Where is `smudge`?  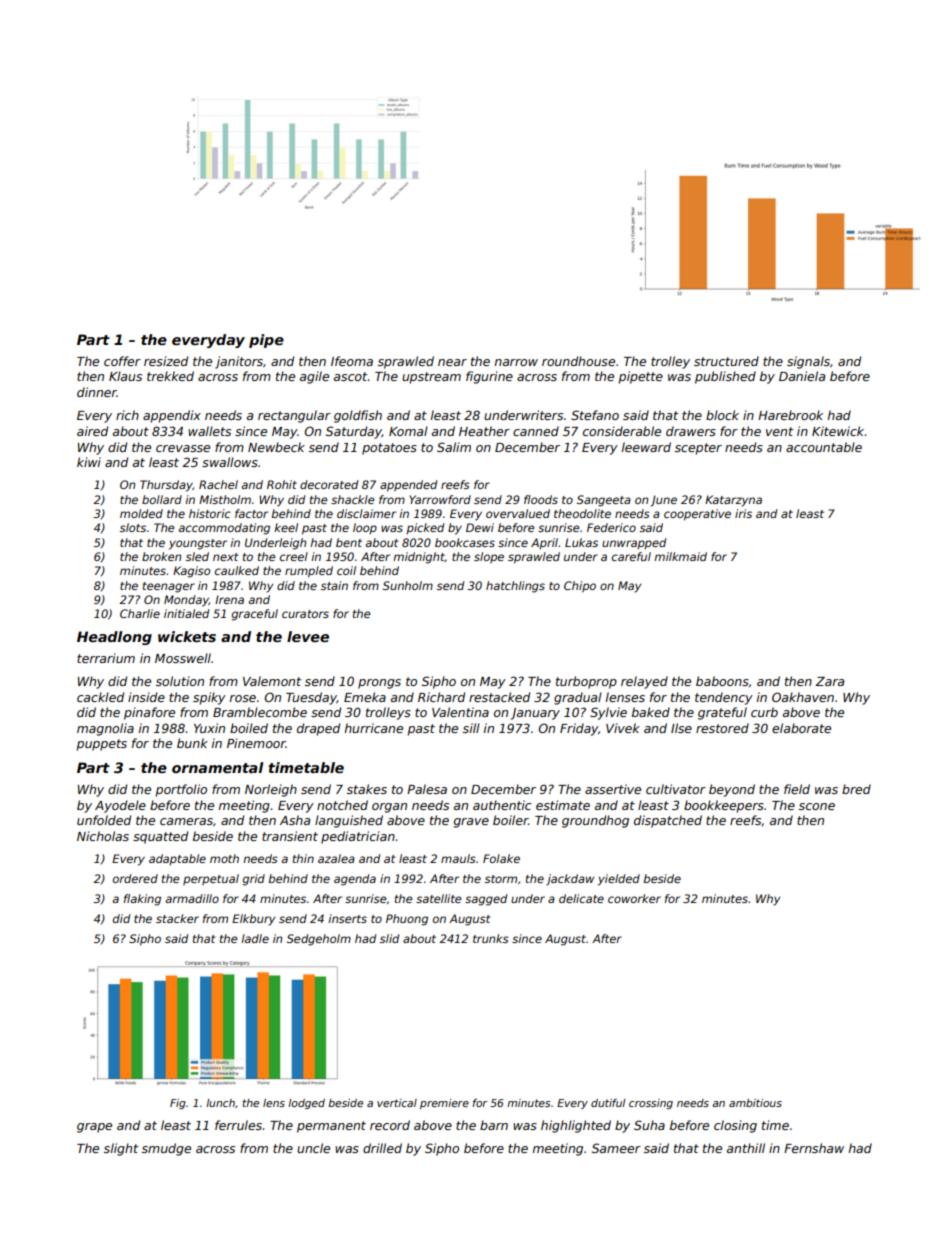
smudge is located at coordinates (166, 1149).
